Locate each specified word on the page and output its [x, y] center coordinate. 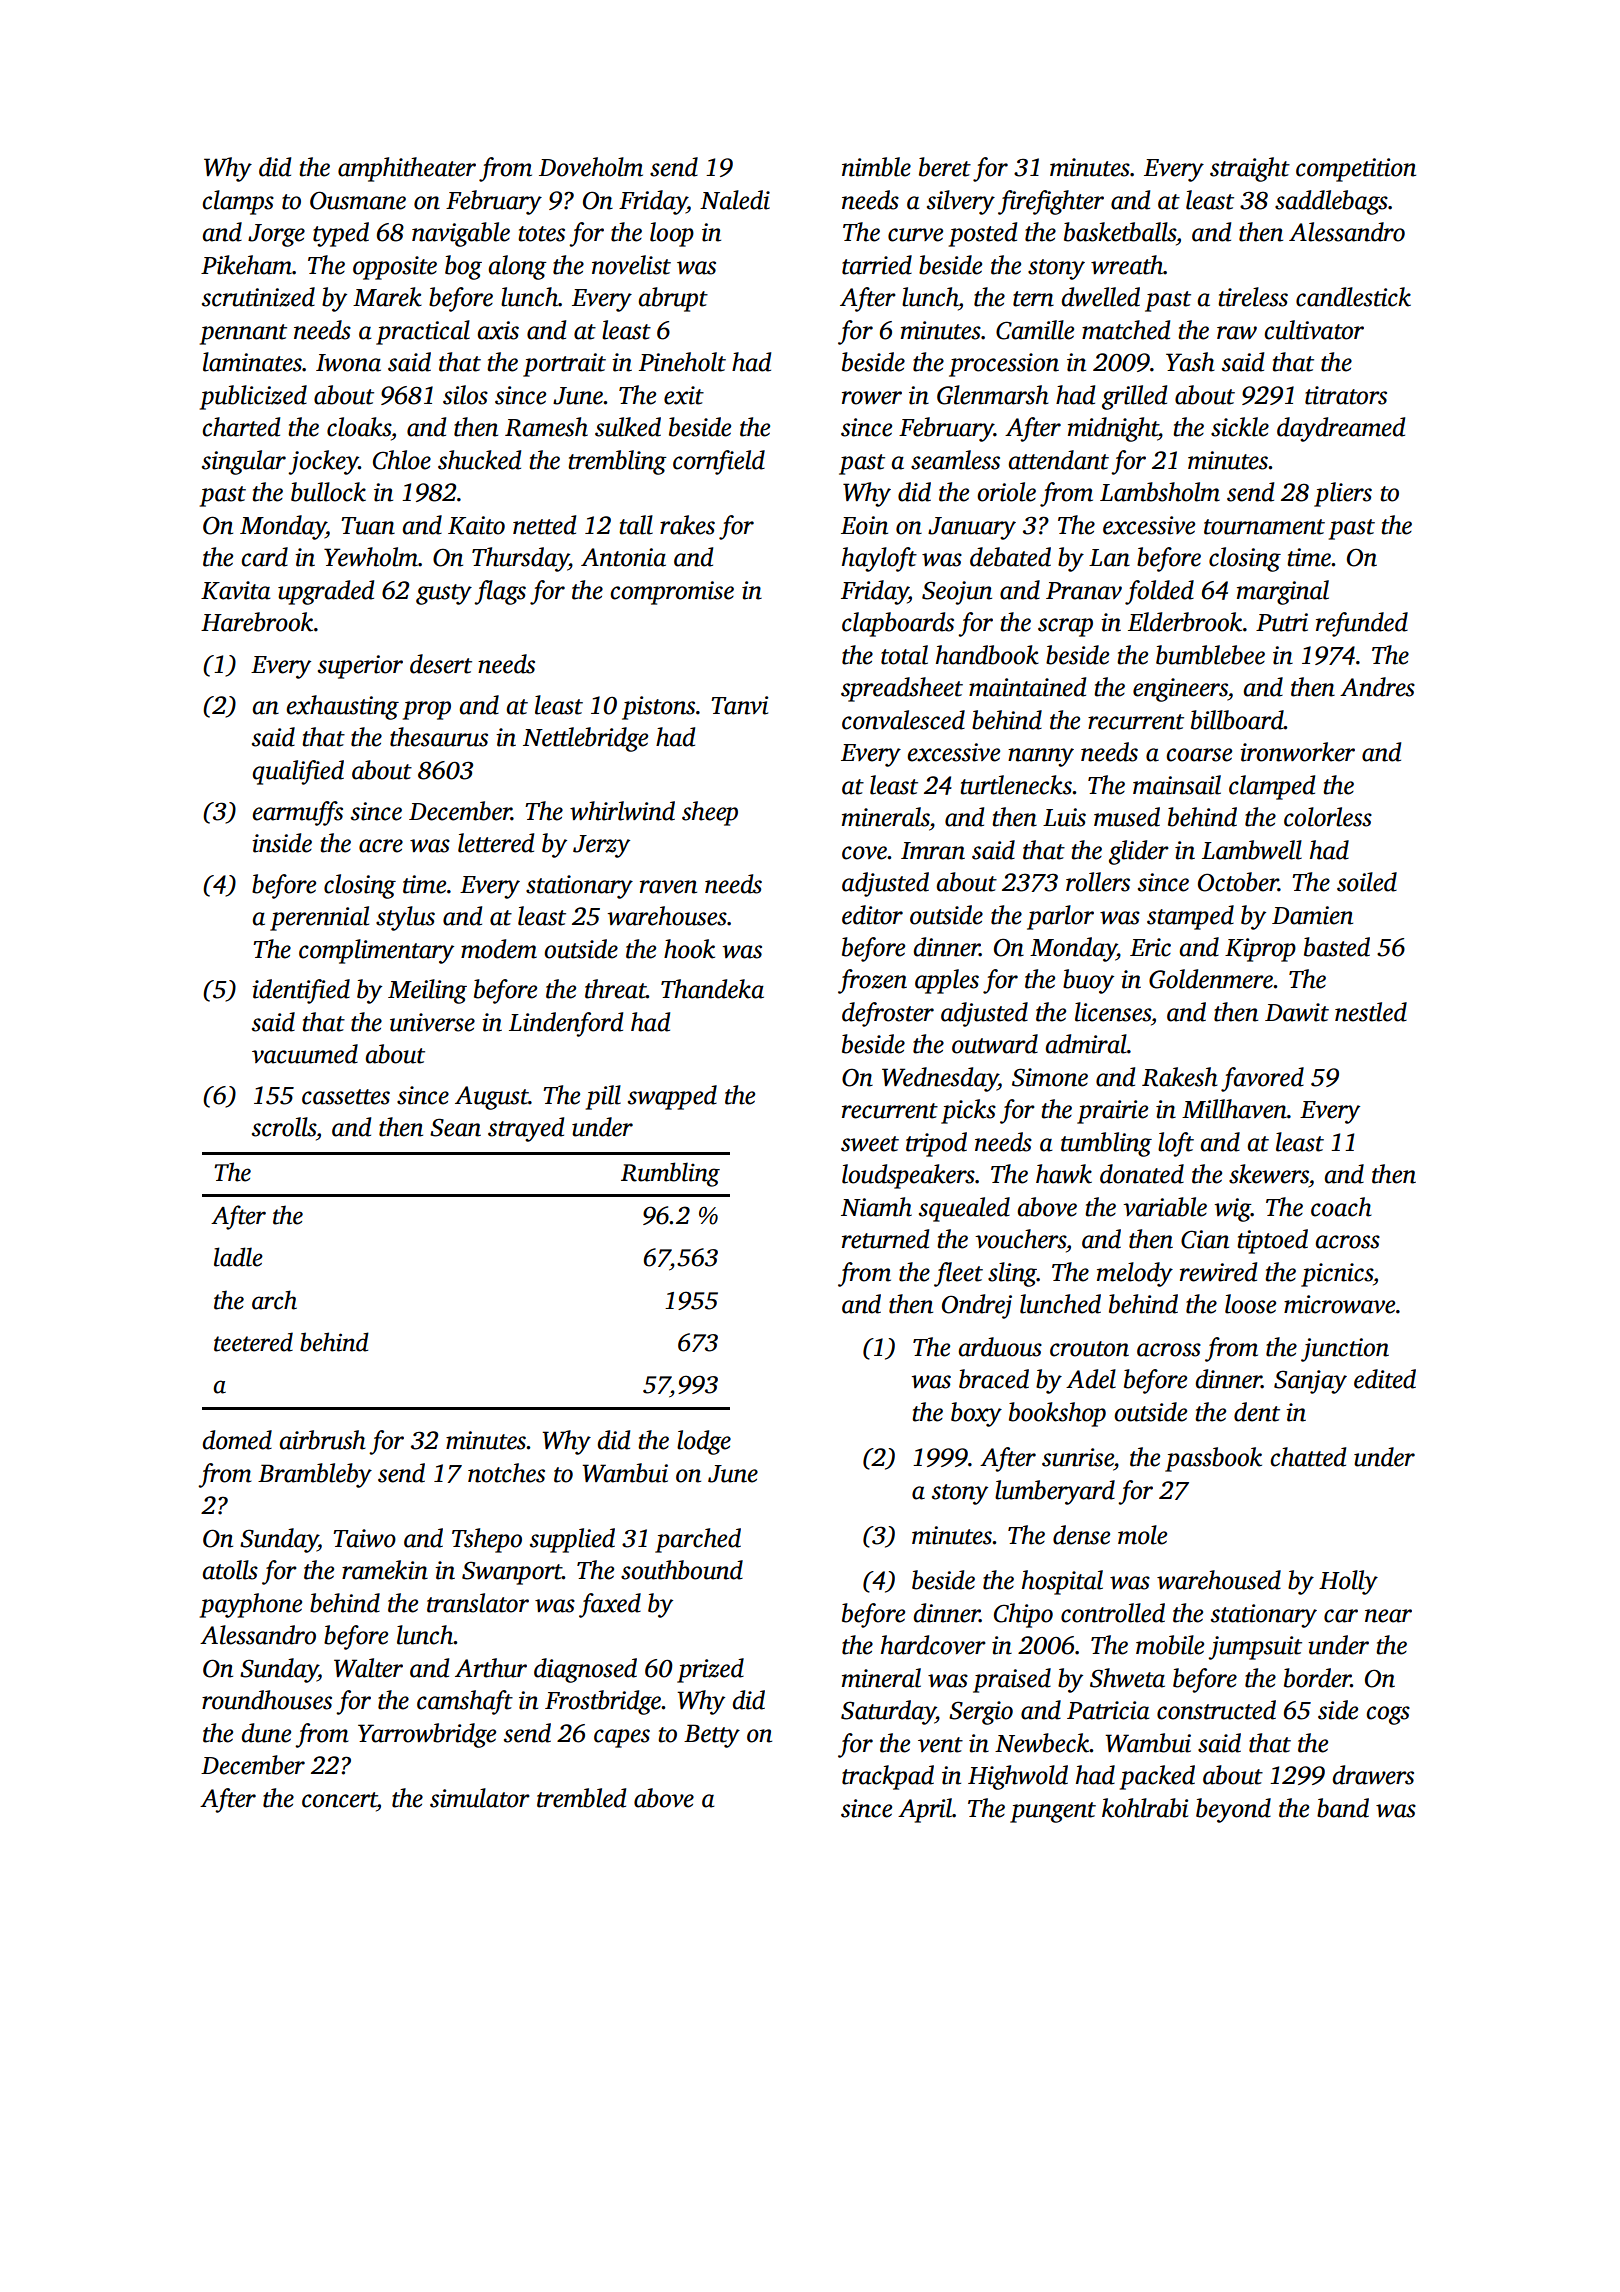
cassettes [346, 1097]
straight [1250, 169]
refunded [1362, 624]
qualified [298, 772]
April [925, 1810]
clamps [238, 202]
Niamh [876, 1207]
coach [1341, 1207]
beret [945, 167]
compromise [672, 593]
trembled [581, 1798]
